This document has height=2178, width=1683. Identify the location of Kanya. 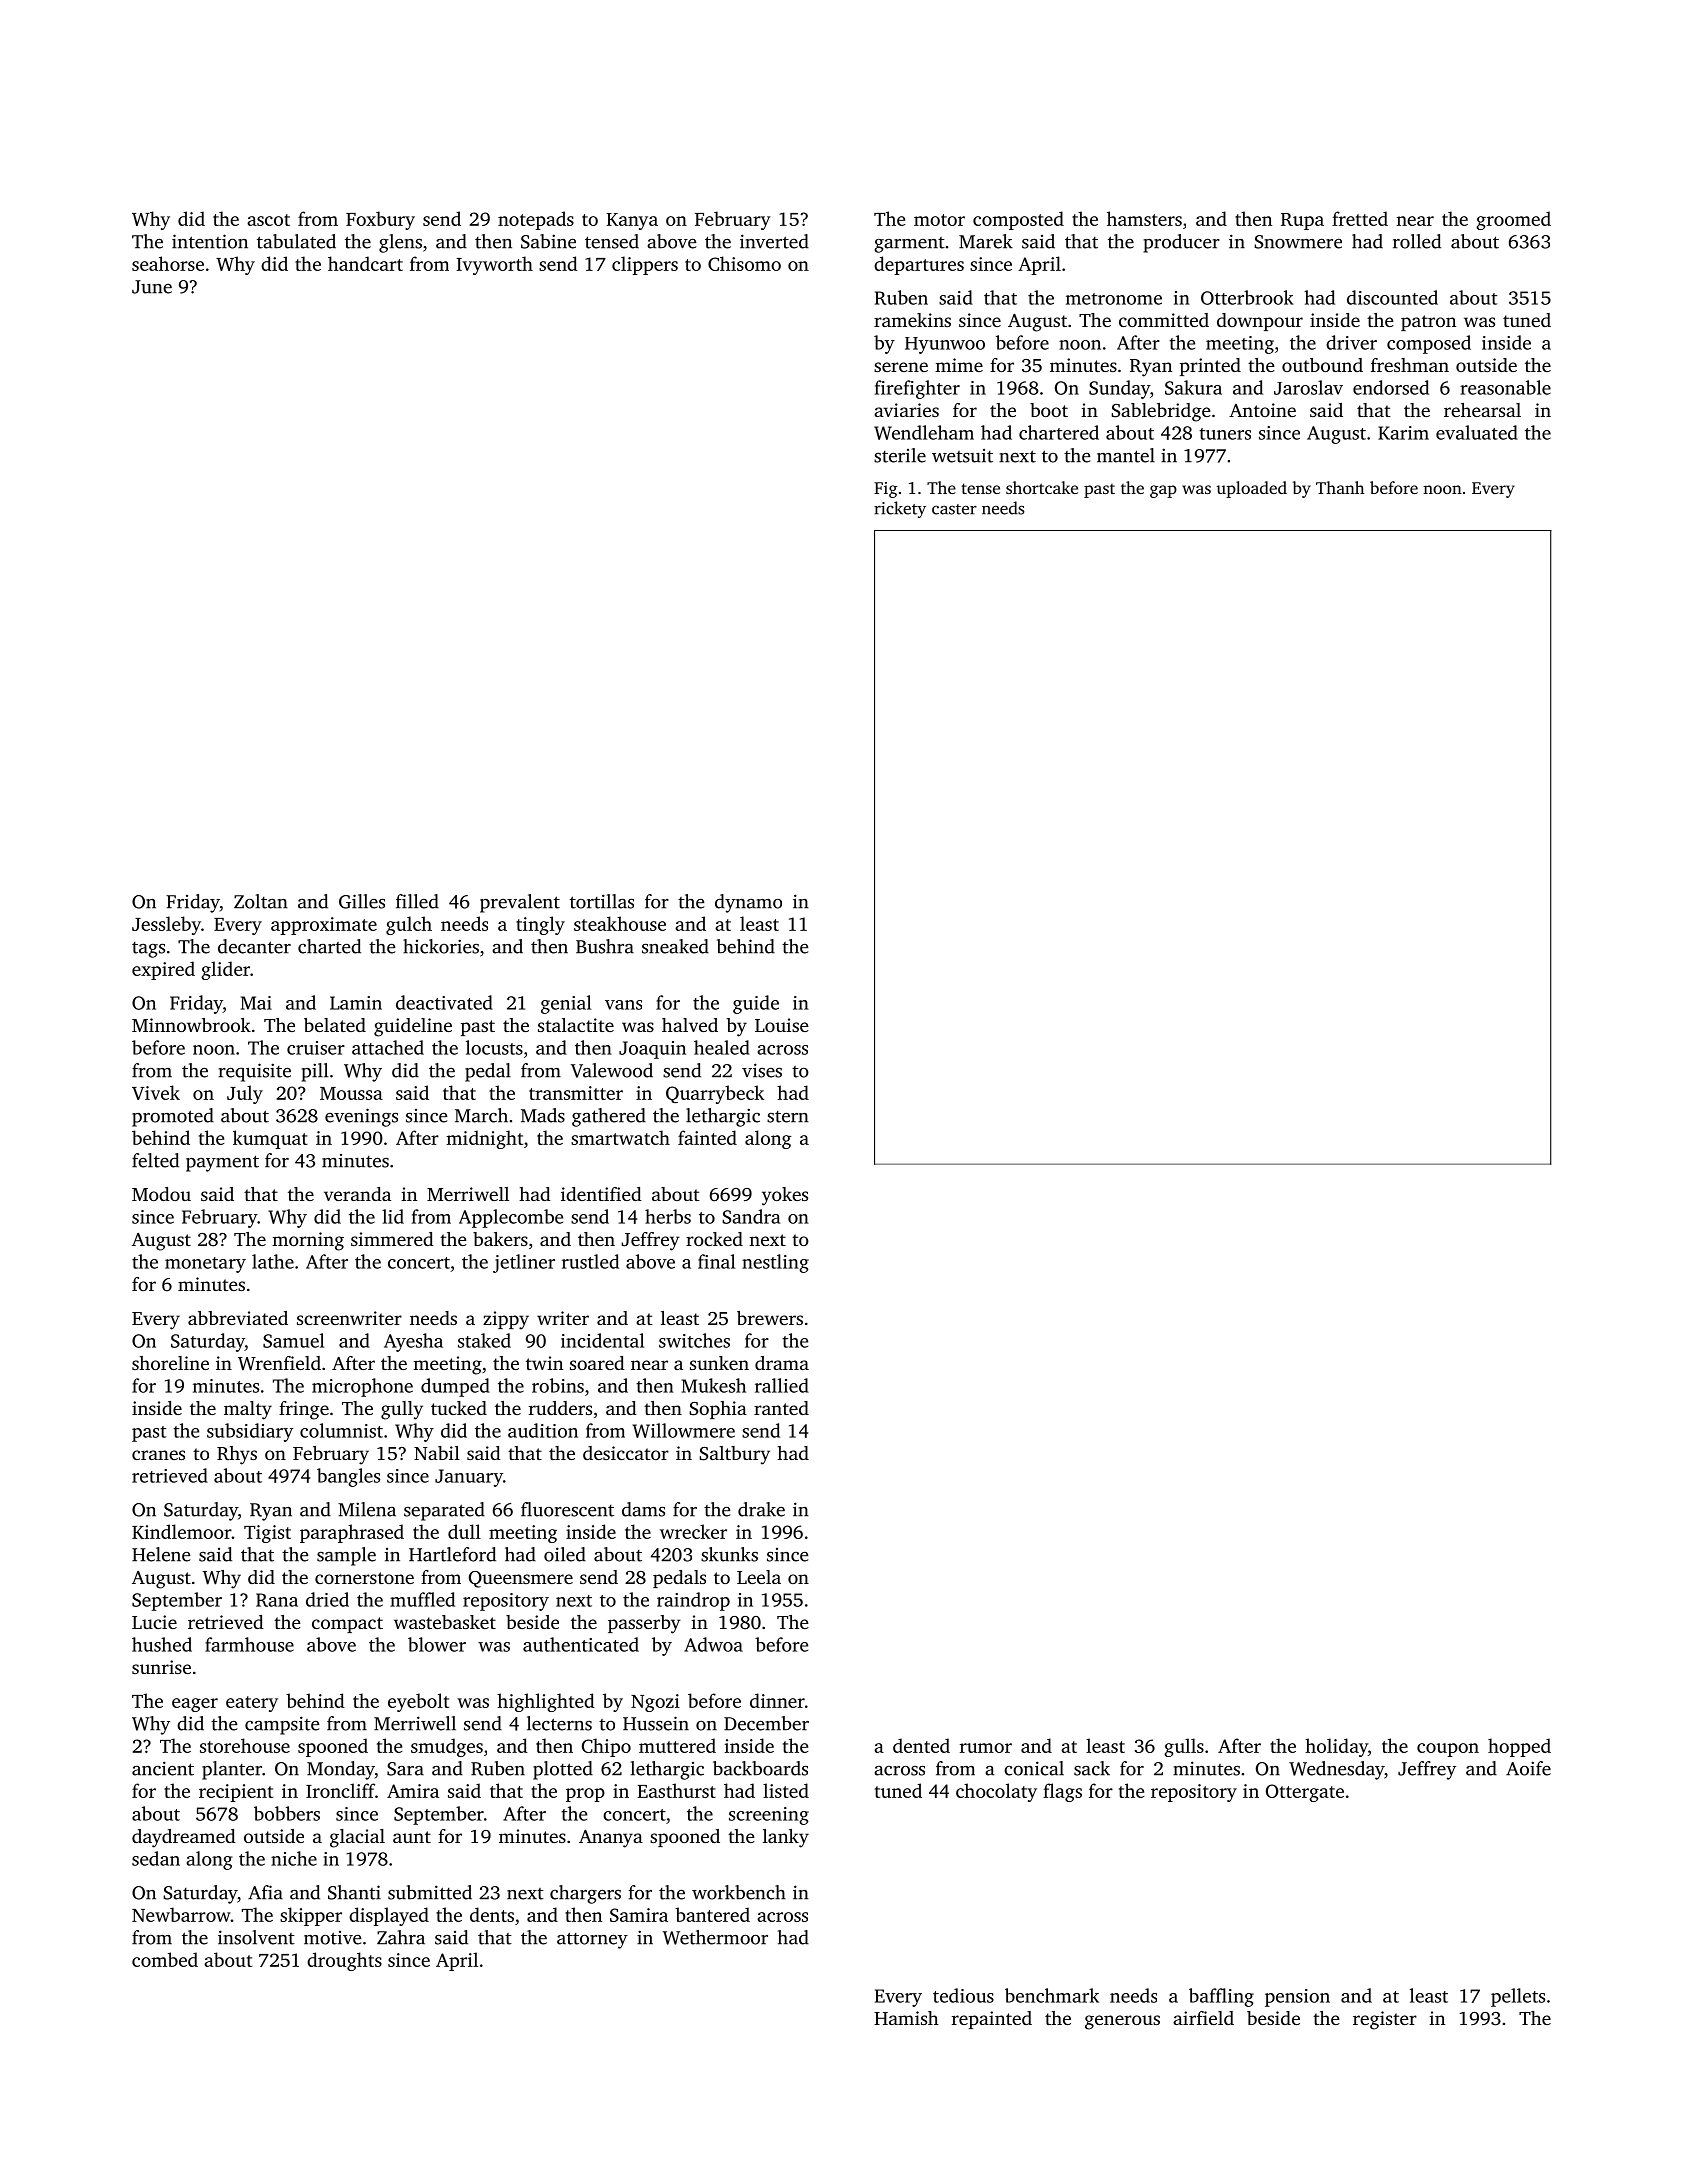
(632, 221).
